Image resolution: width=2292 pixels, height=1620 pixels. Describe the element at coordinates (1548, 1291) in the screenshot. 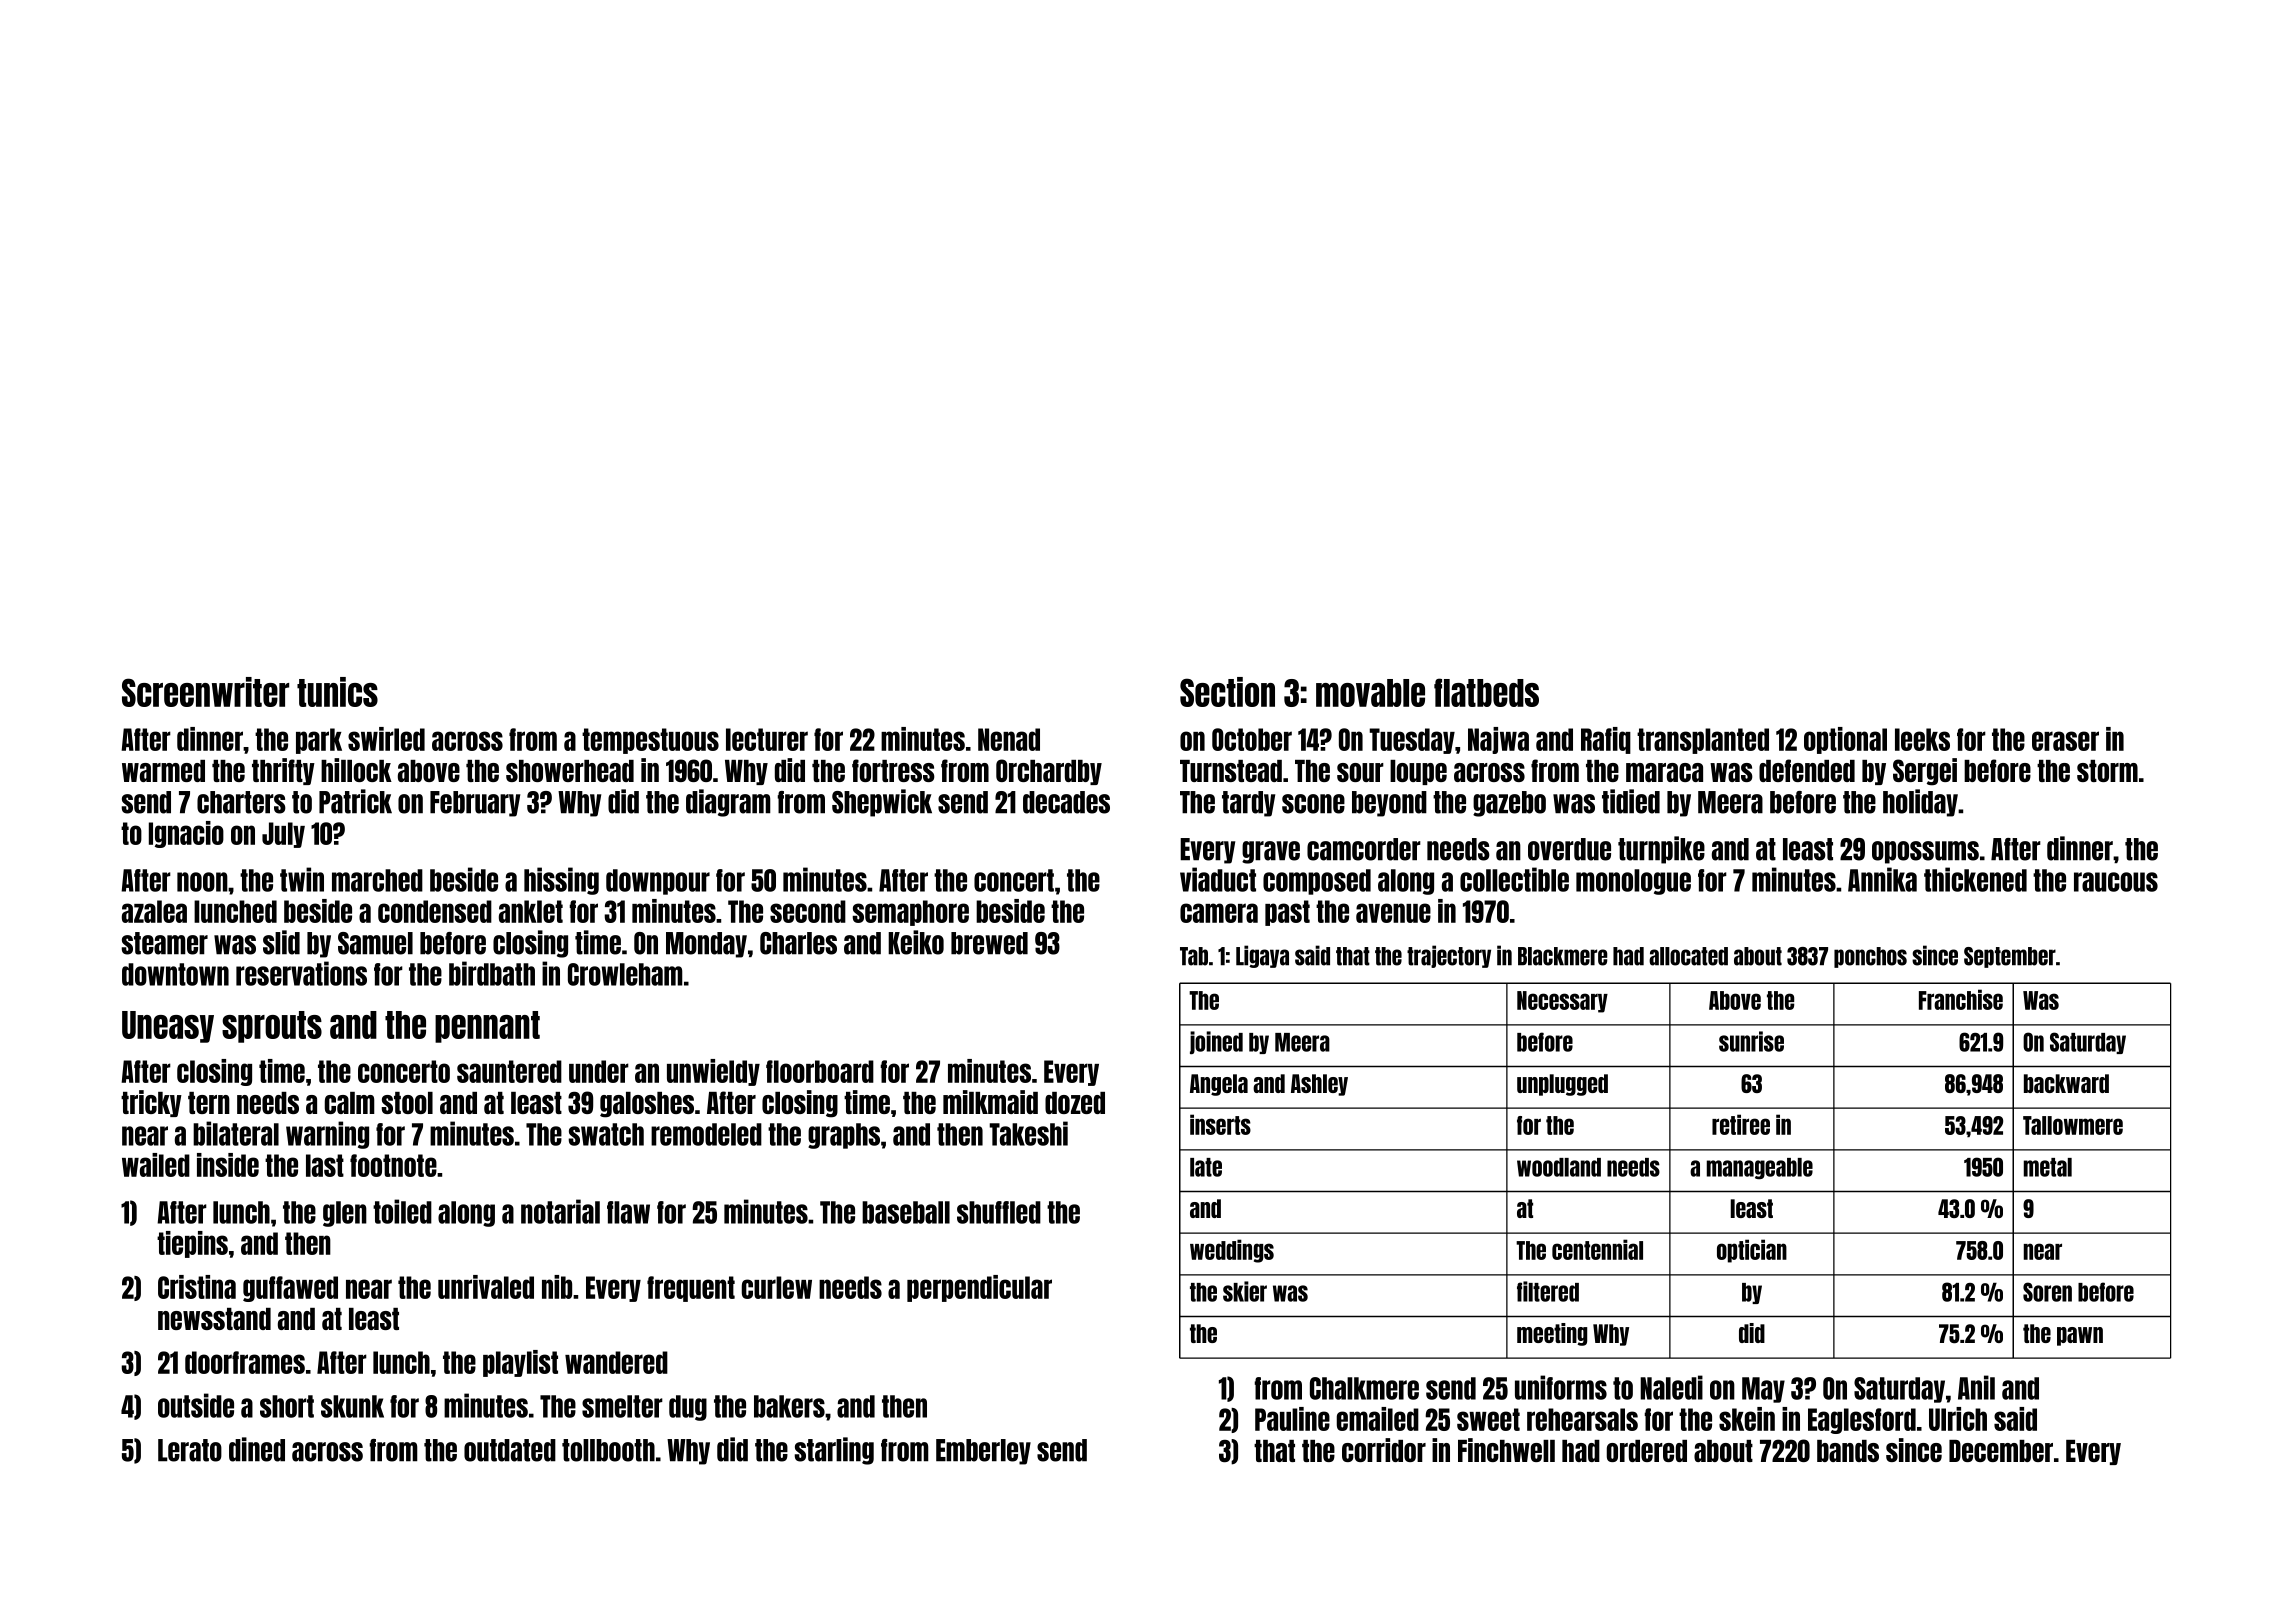

I see `filtered` at that location.
